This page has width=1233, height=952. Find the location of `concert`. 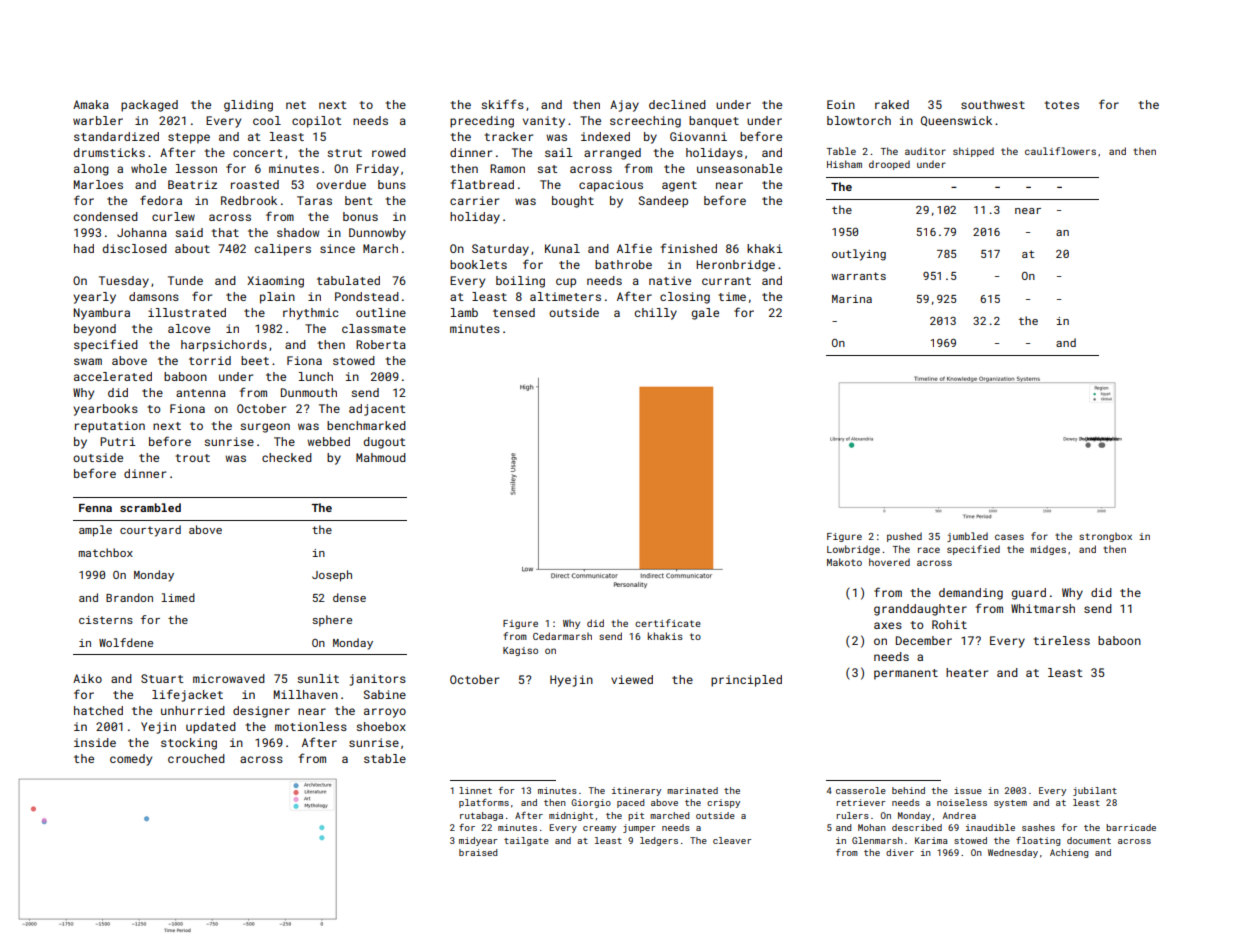

concert is located at coordinates (257, 153).
